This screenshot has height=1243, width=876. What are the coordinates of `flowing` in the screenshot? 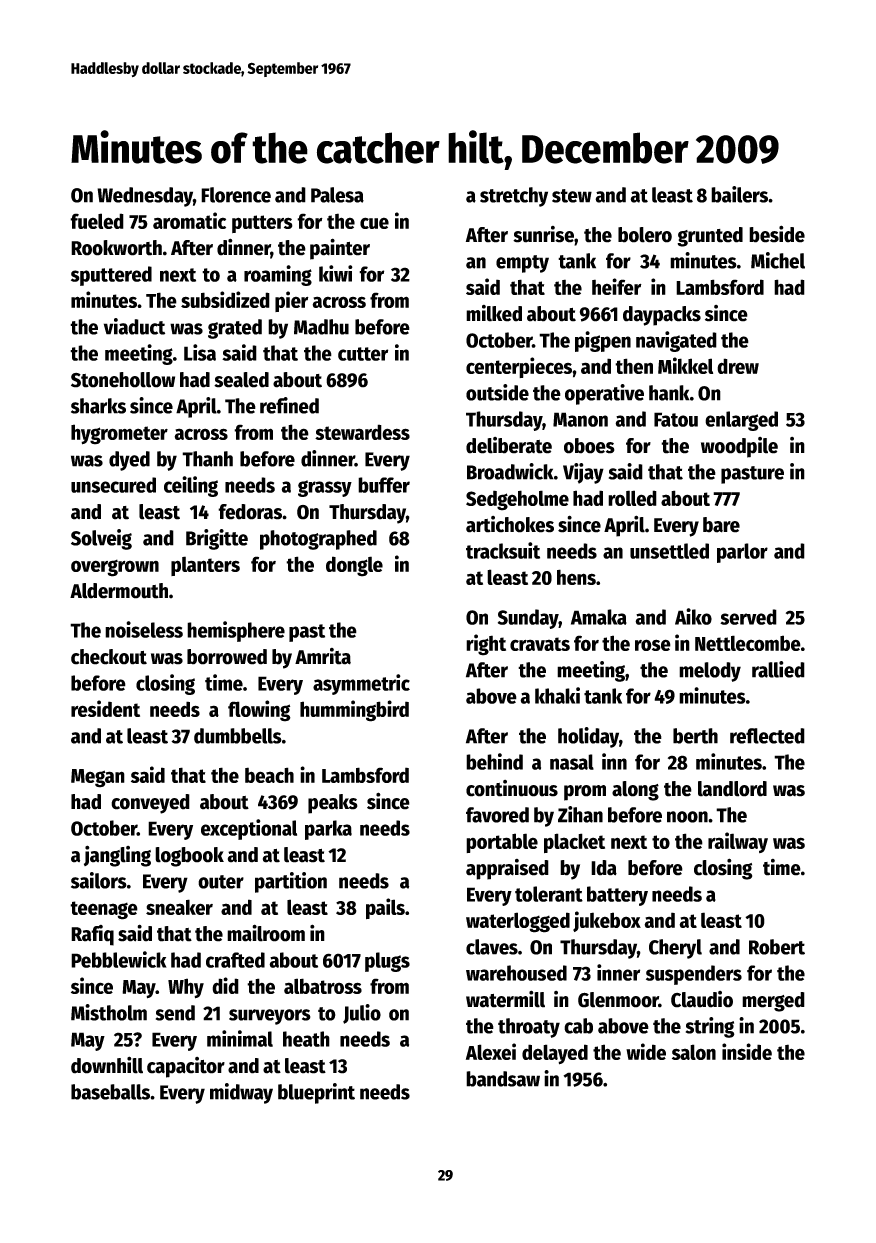 It's located at (259, 711).
